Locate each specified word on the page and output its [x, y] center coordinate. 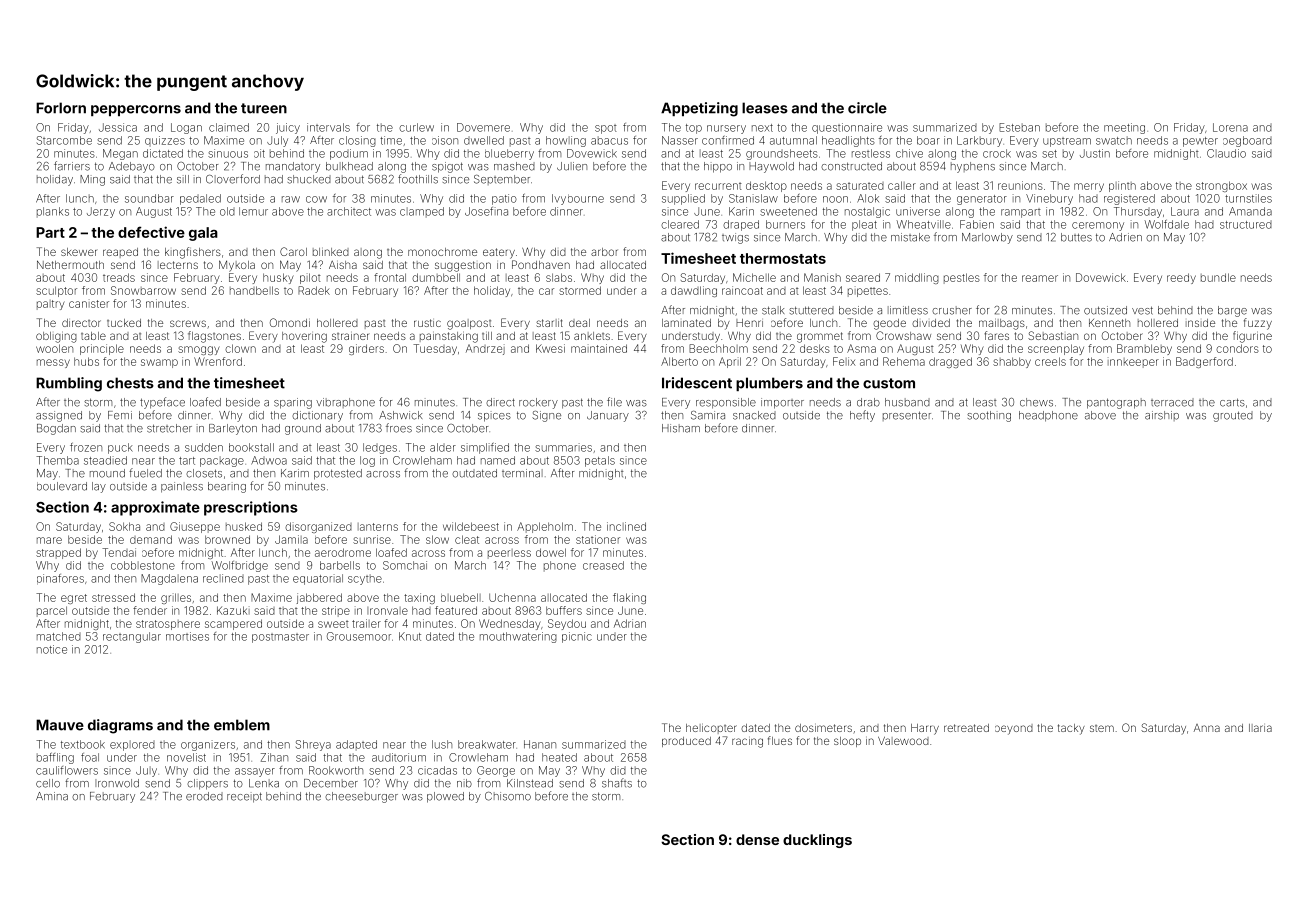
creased [603, 565]
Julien [572, 166]
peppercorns [136, 110]
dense [757, 839]
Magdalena [169, 579]
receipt [244, 797]
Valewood [903, 741]
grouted [1233, 416]
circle [867, 108]
